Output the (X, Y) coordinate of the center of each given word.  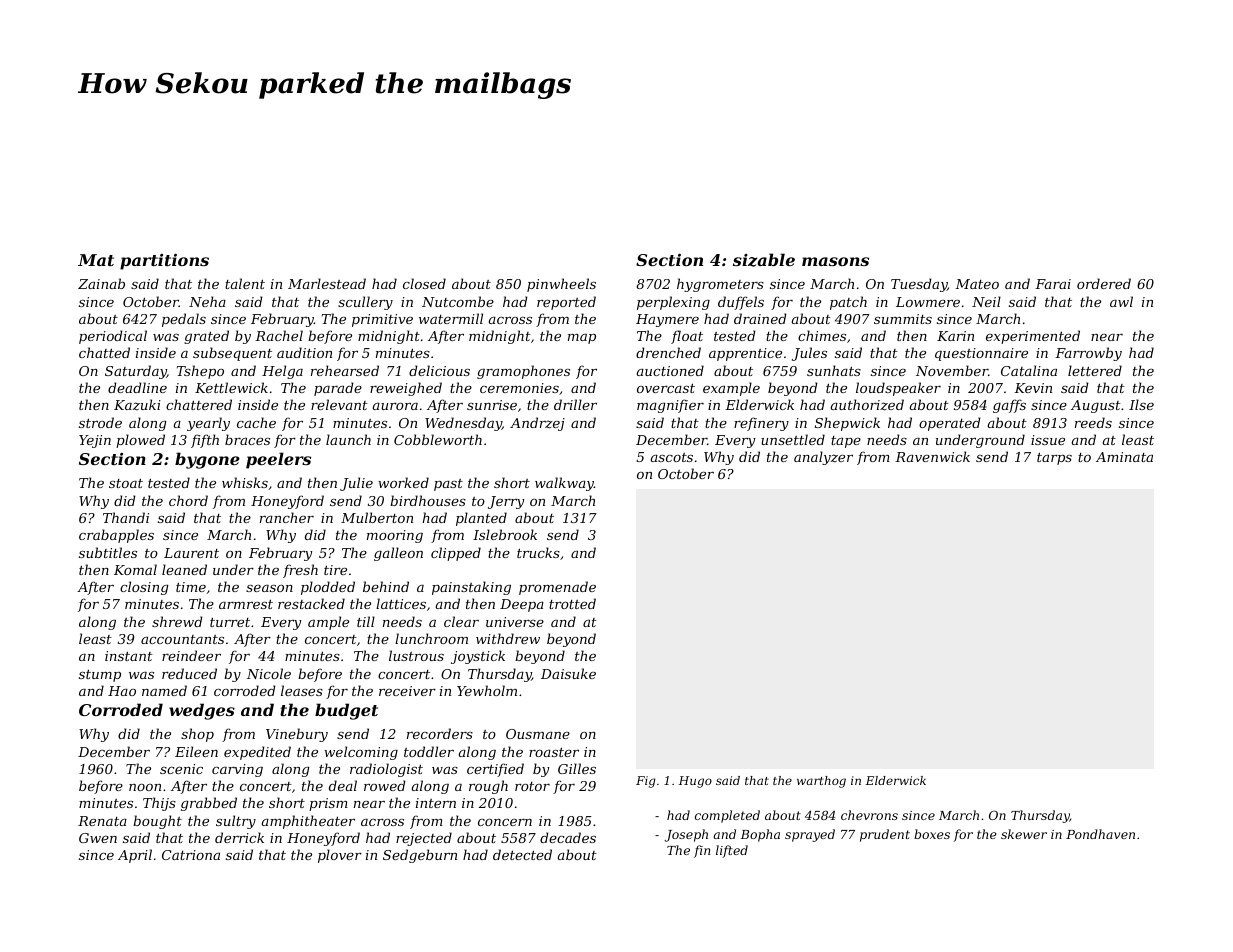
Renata (102, 821)
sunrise (492, 405)
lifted (732, 851)
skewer (1024, 834)
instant (129, 656)
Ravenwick (932, 456)
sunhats (834, 370)
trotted (572, 603)
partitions (164, 262)
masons (835, 261)
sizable (764, 260)
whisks (245, 482)
